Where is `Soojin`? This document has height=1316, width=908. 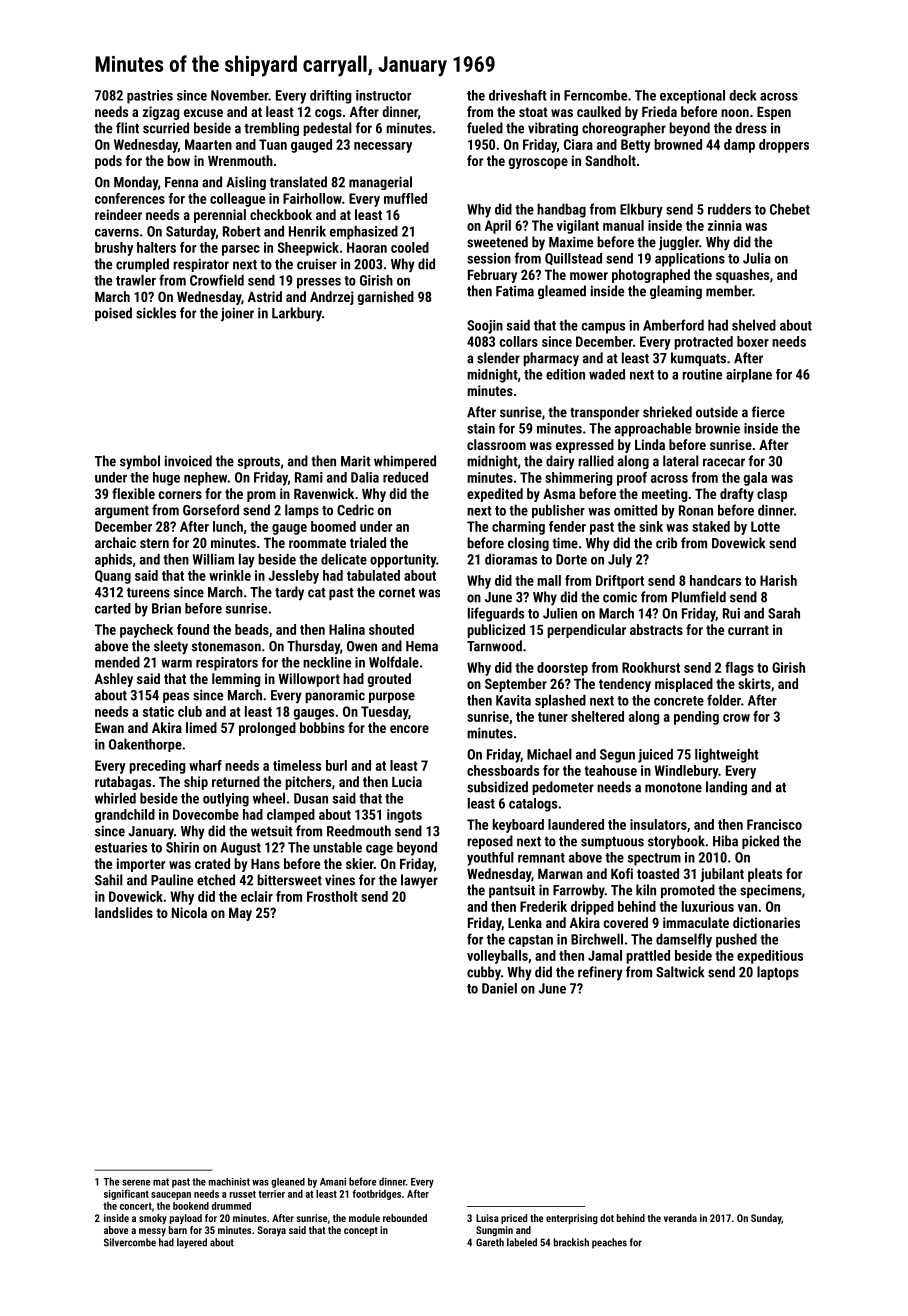 Soojin is located at coordinates (485, 327).
